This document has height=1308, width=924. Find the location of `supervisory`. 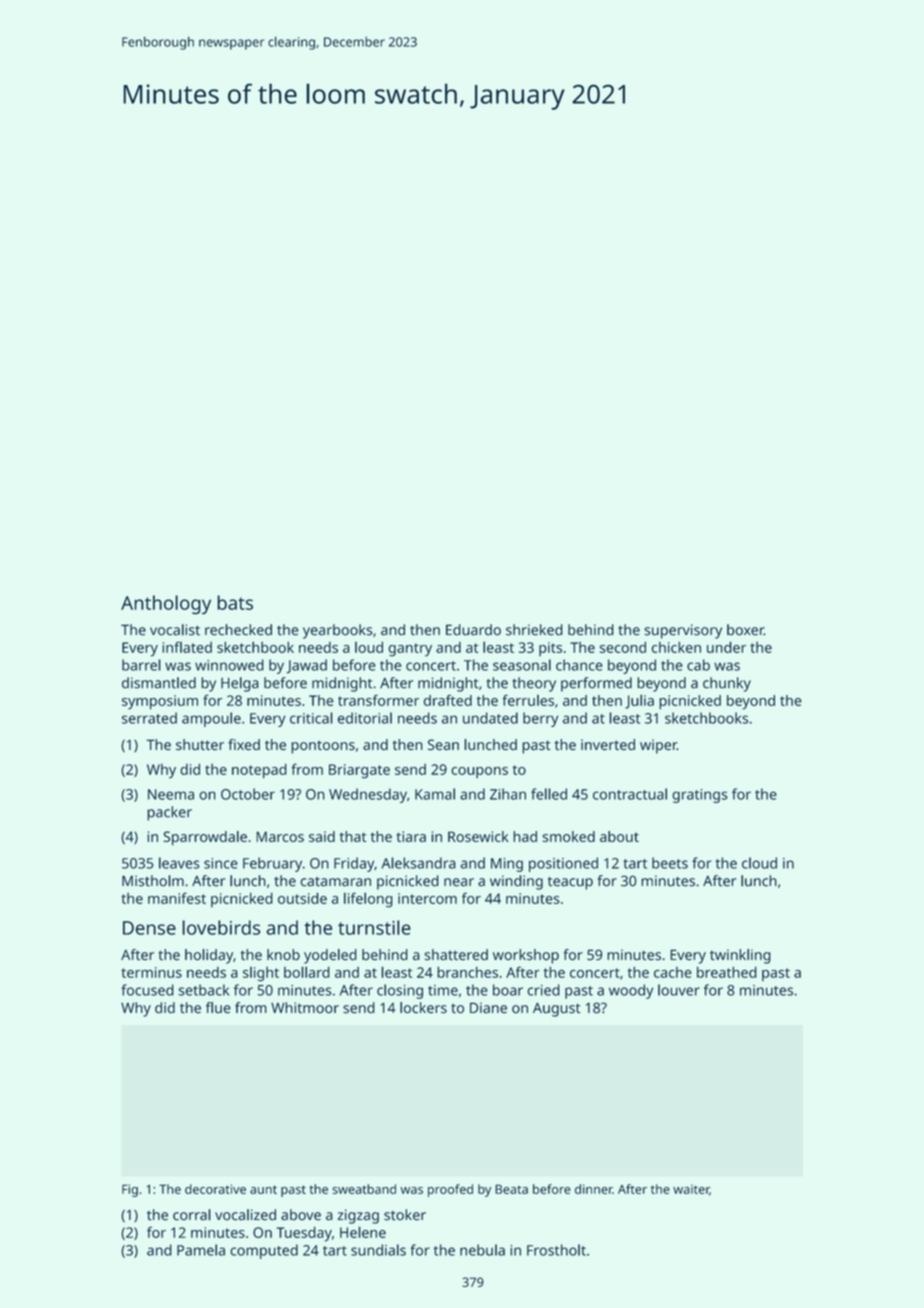

supervisory is located at coordinates (683, 631).
